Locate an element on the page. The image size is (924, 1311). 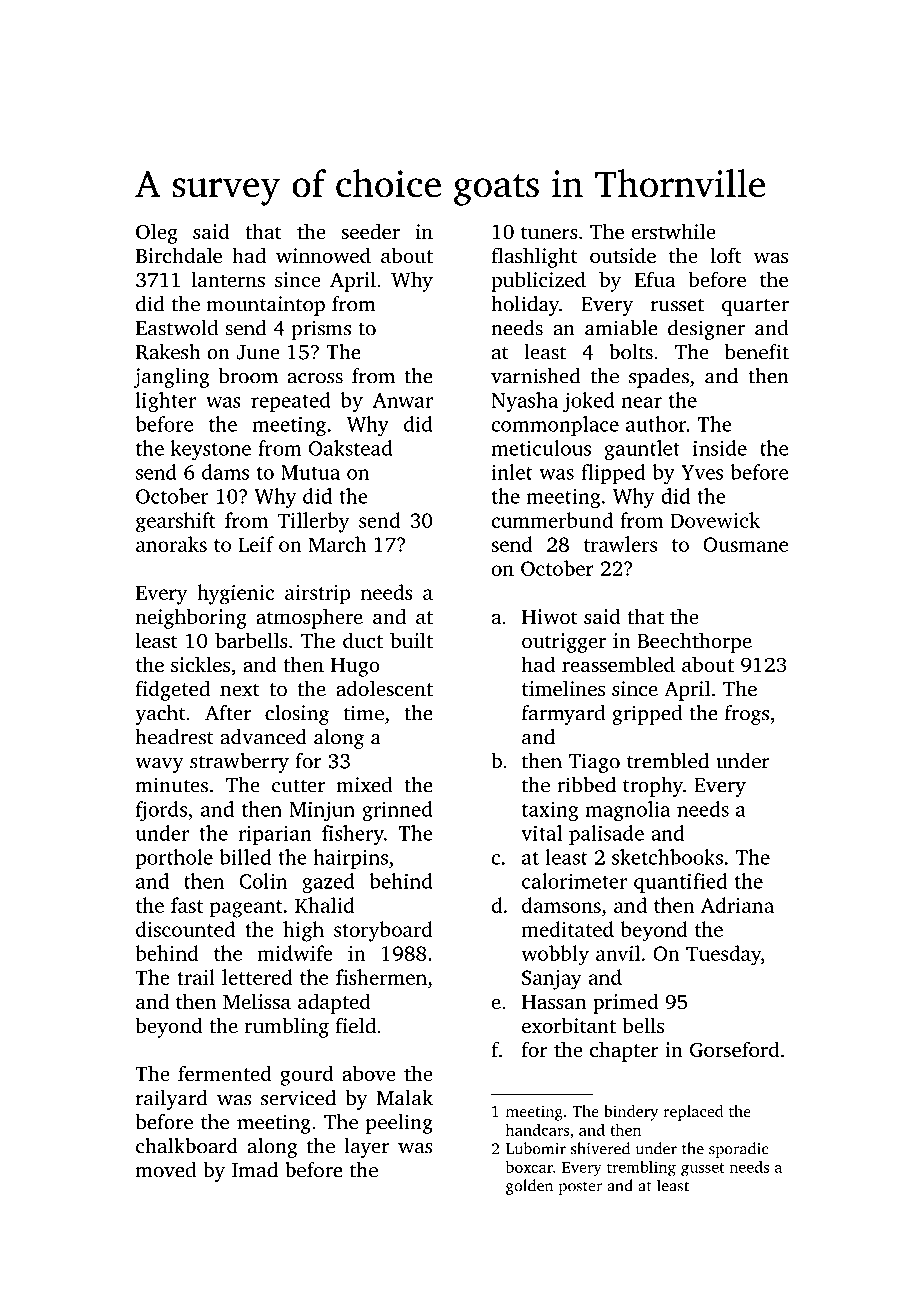
Tuesday is located at coordinates (723, 955).
